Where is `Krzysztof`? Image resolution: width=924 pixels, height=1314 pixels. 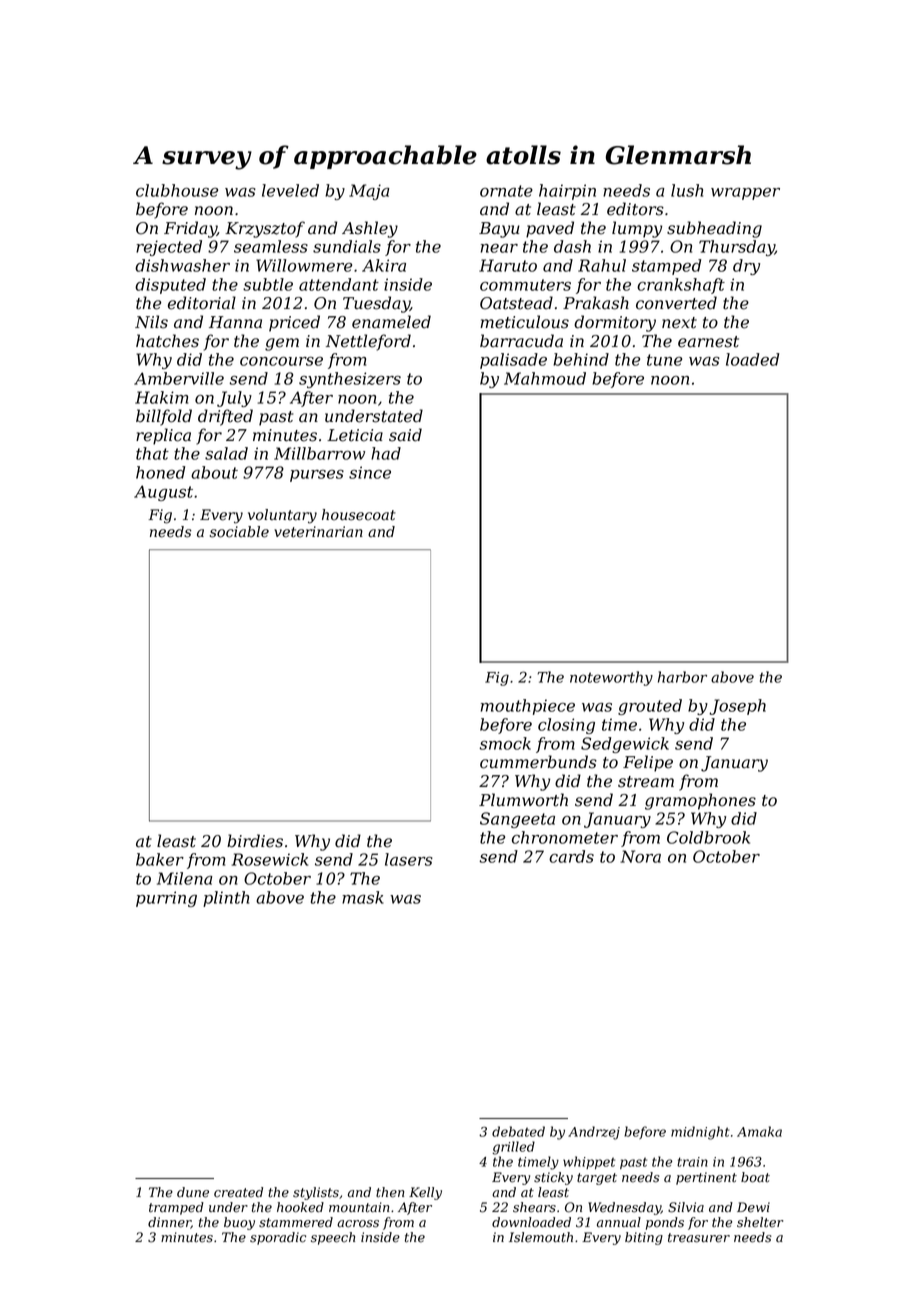 Krzysztof is located at coordinates (265, 229).
